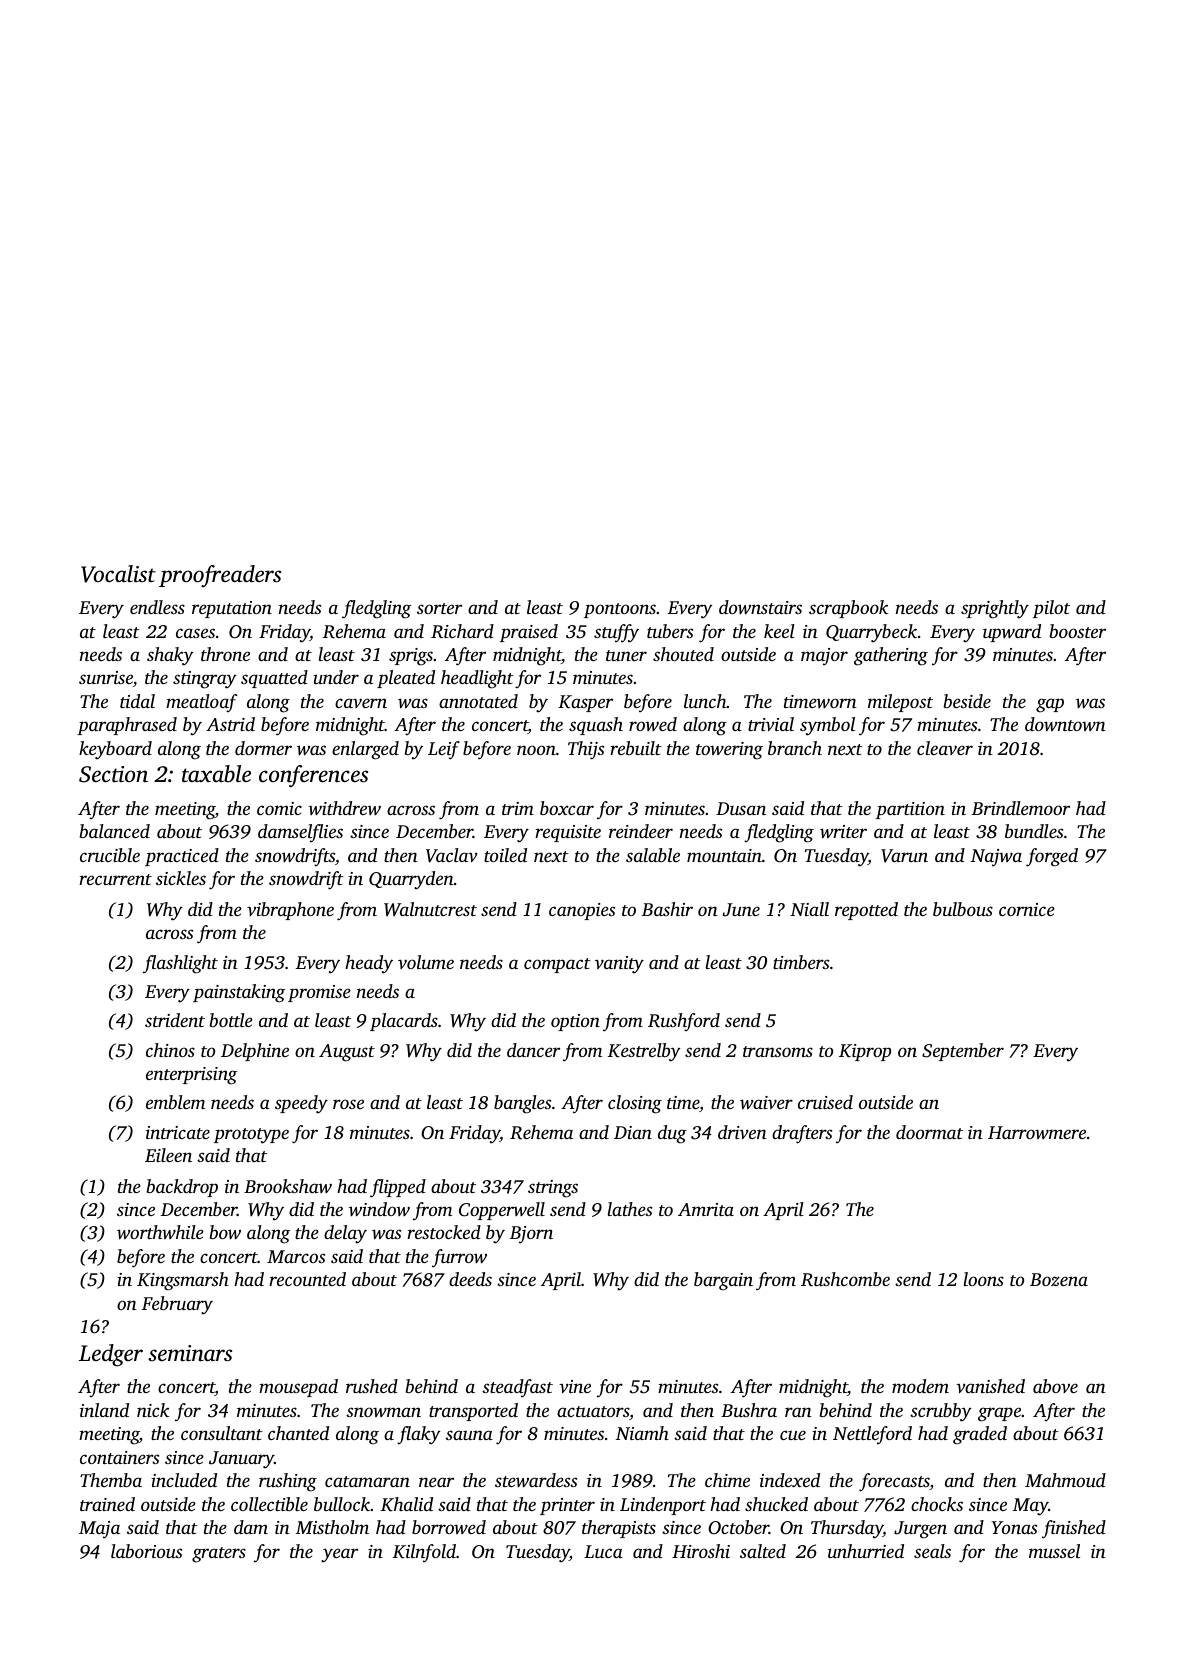  What do you see at coordinates (1021, 808) in the screenshot?
I see `Brindlemoor` at bounding box center [1021, 808].
